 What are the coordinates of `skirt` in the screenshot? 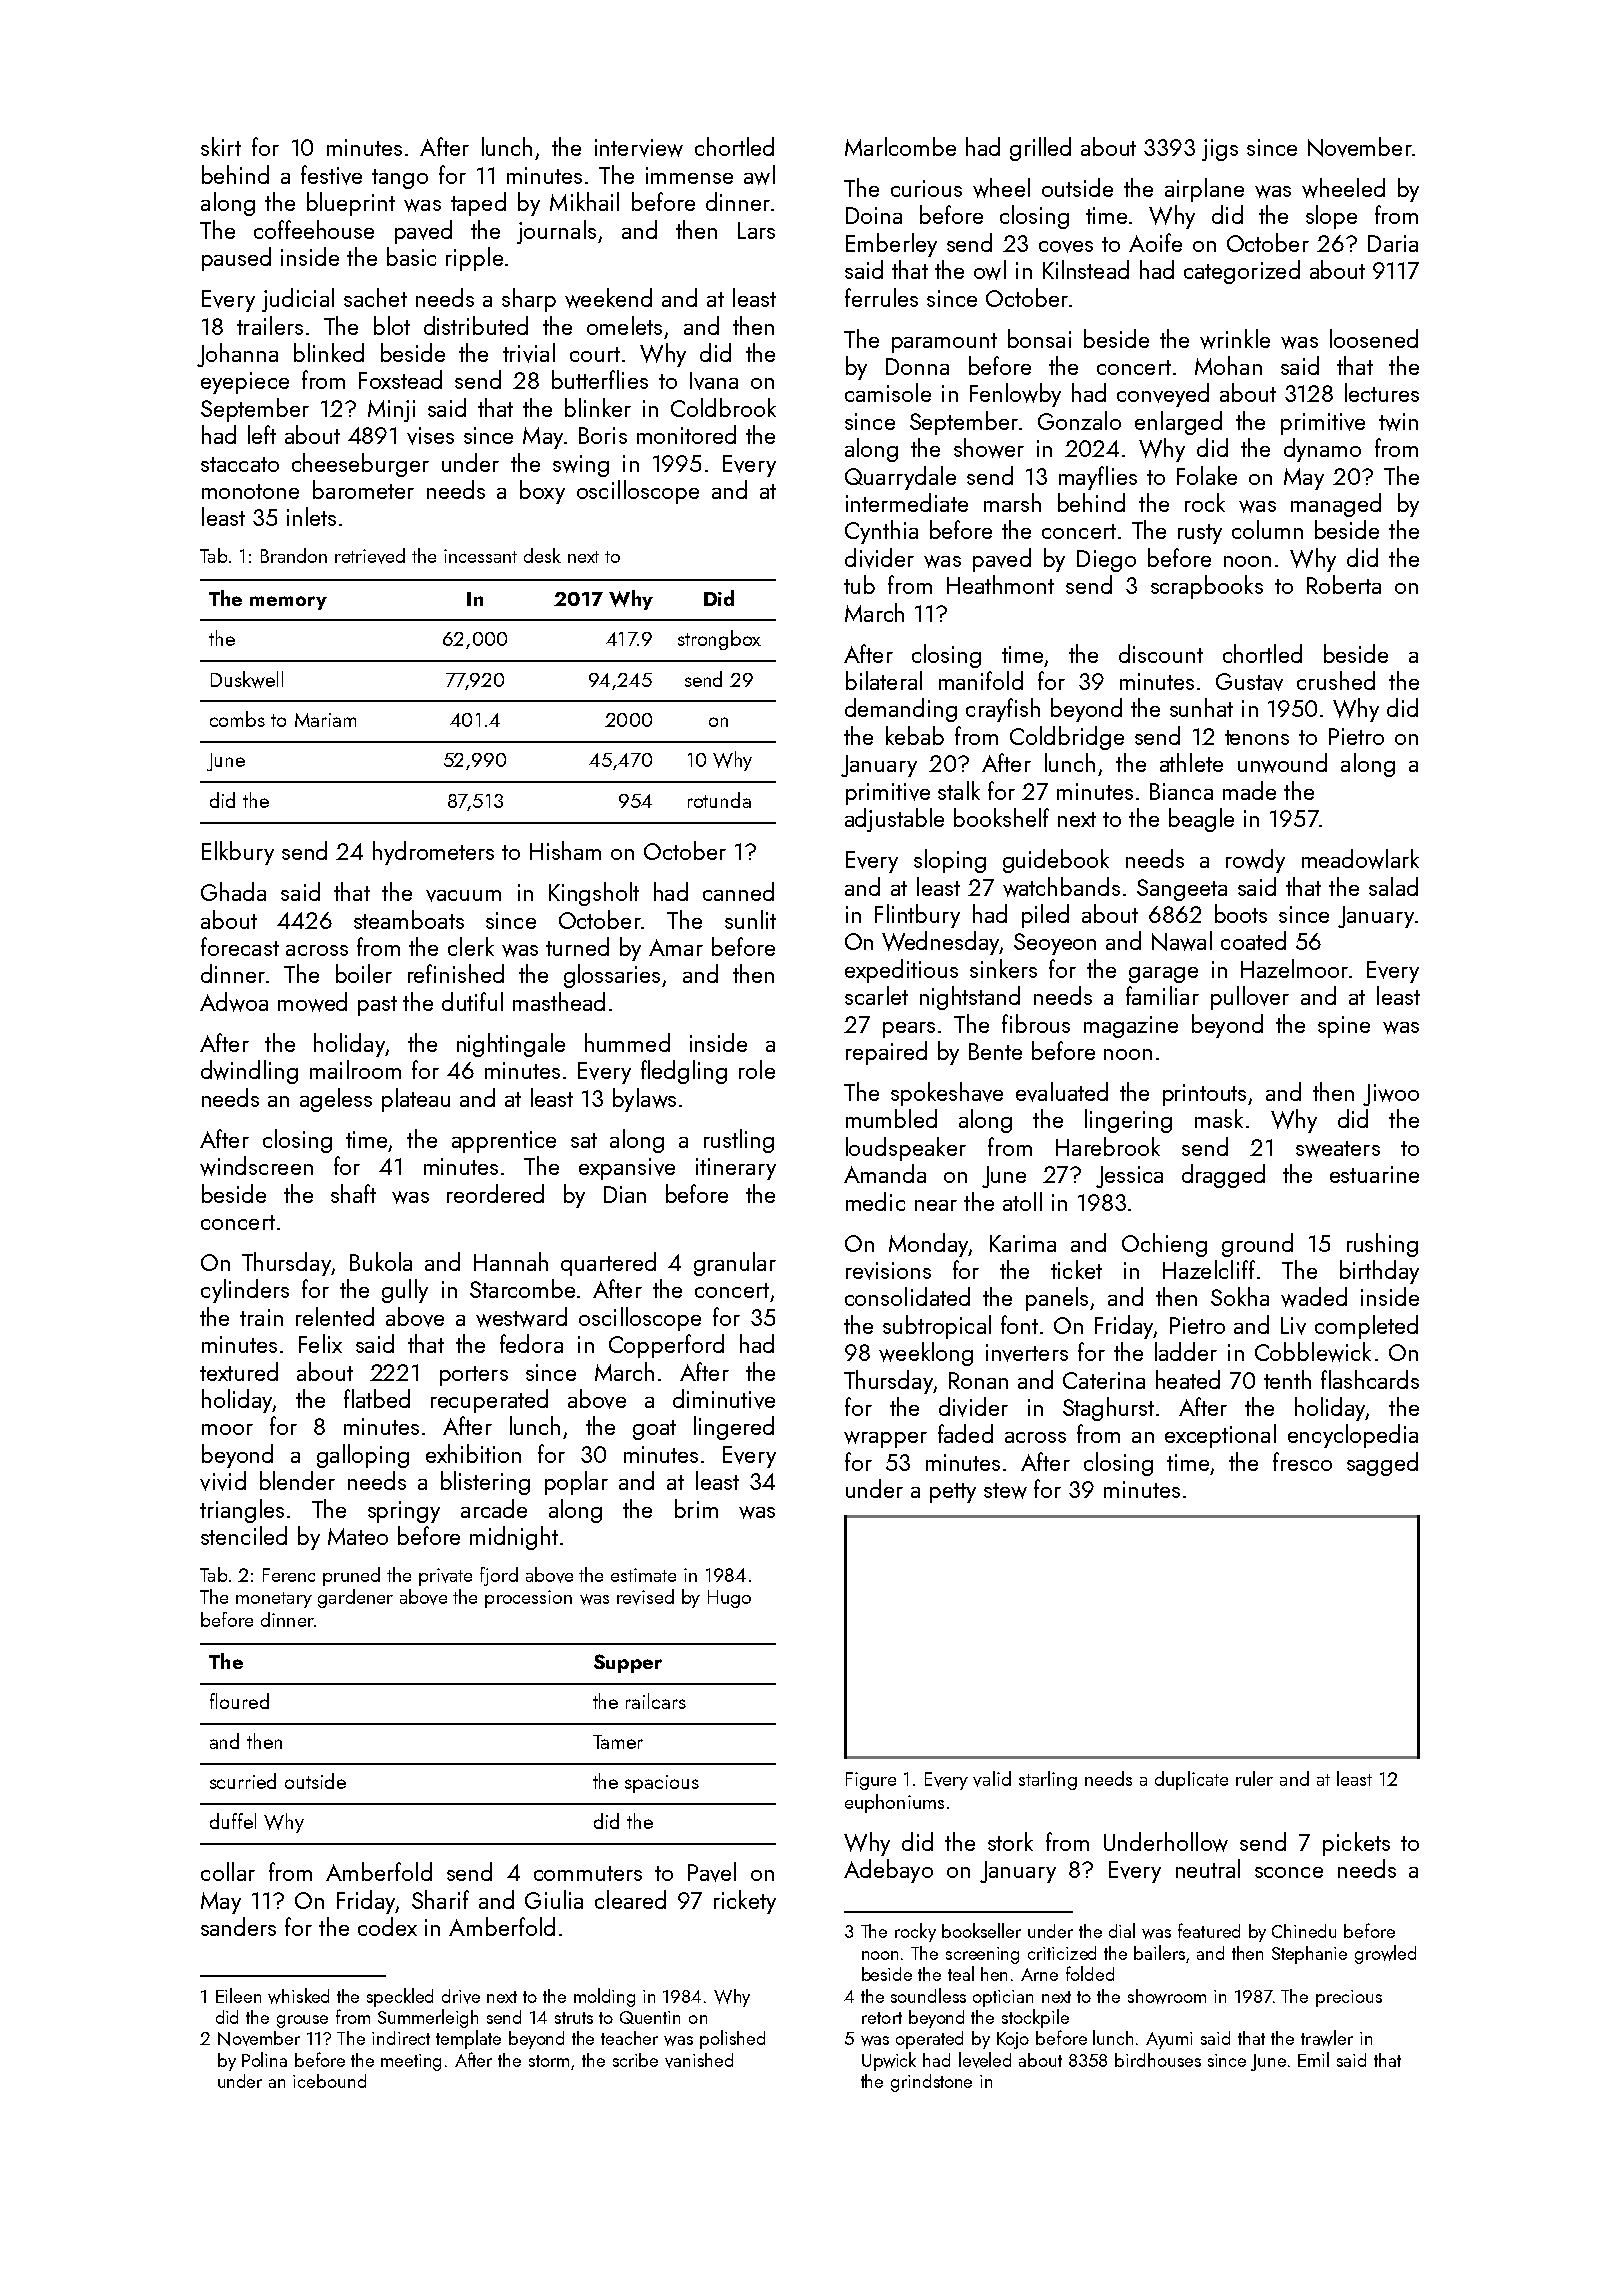 It's located at (221, 146).
